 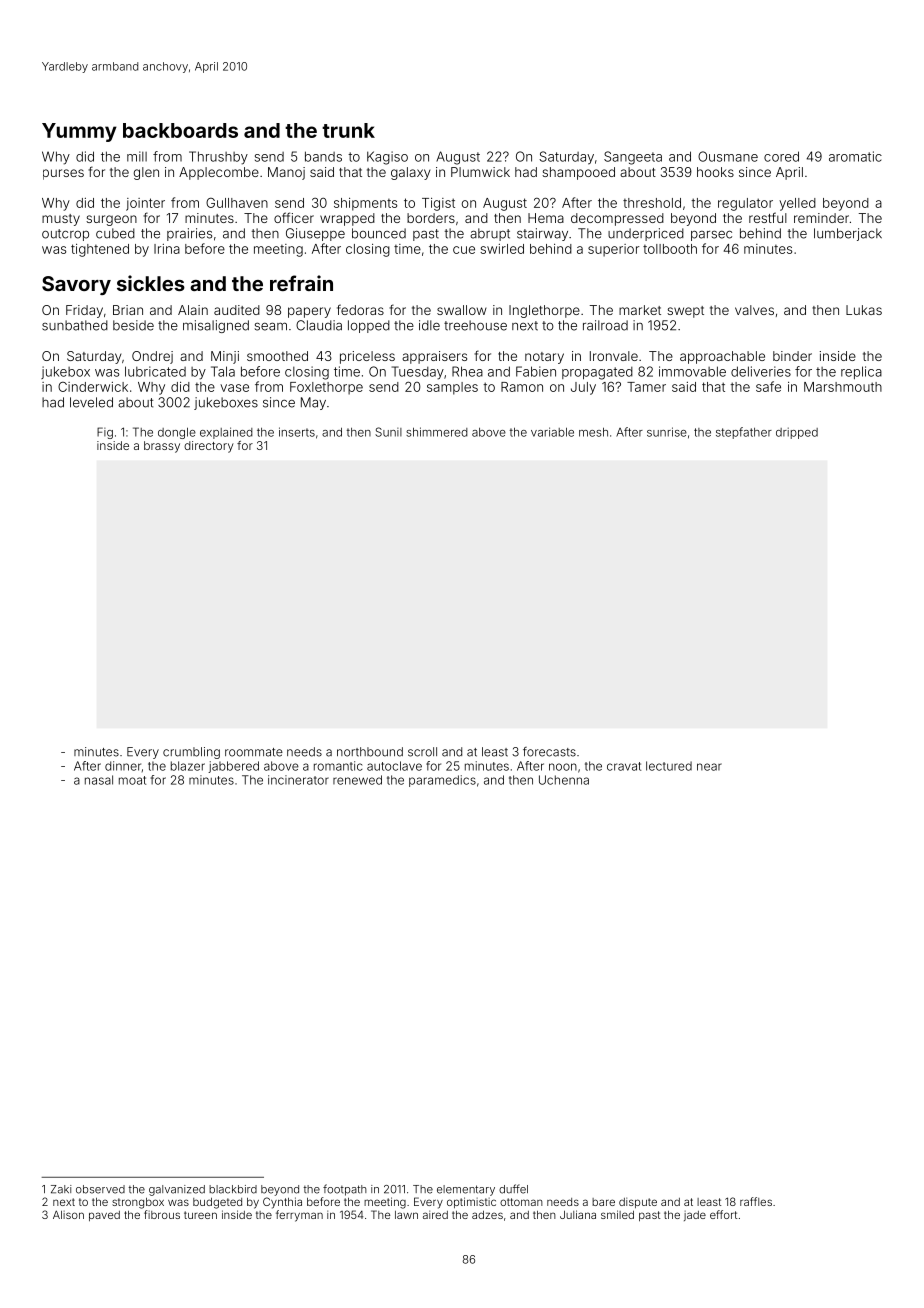 I want to click on incinerator, so click(x=298, y=780).
